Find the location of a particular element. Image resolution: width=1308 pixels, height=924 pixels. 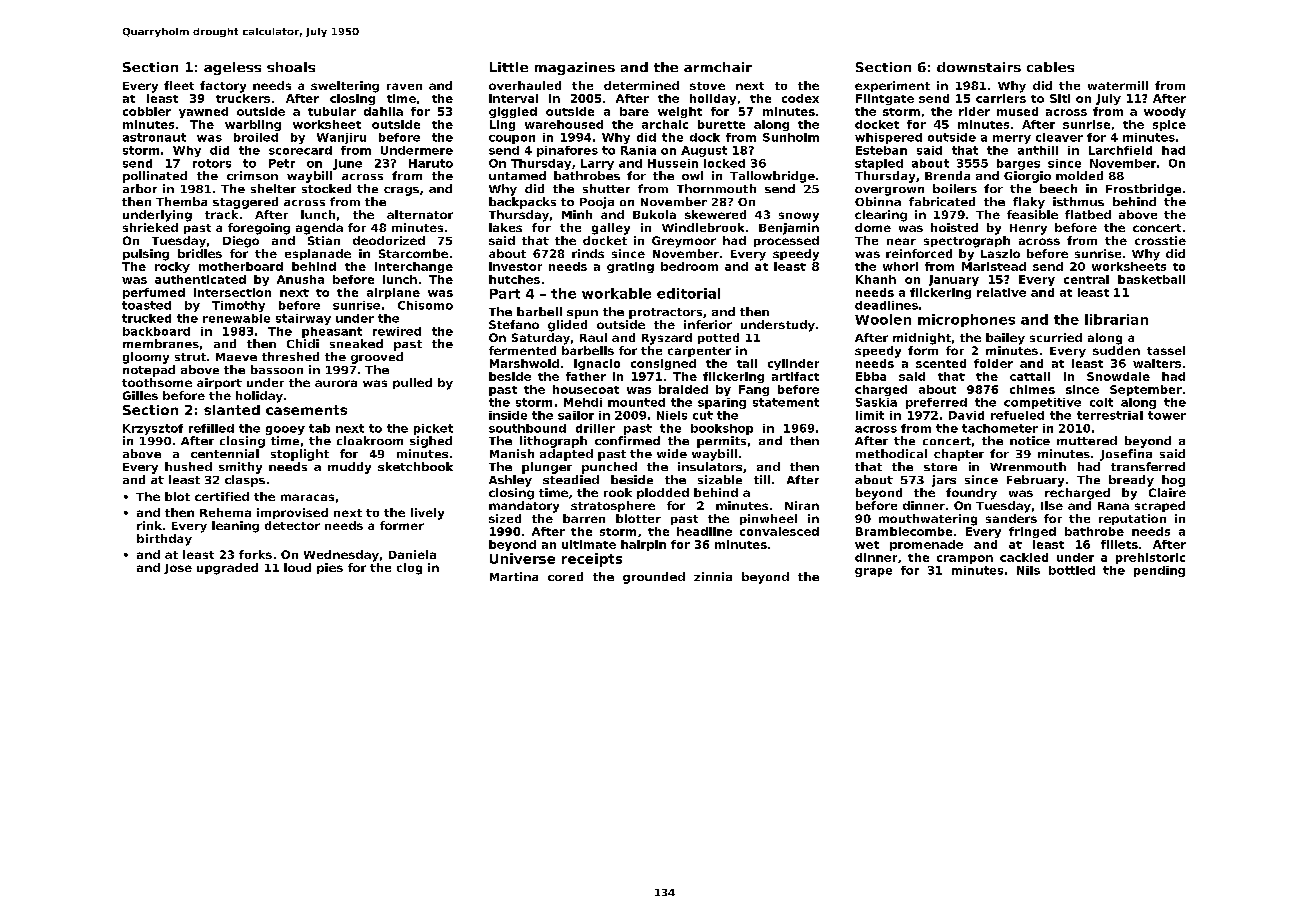

relative is located at coordinates (1001, 292).
